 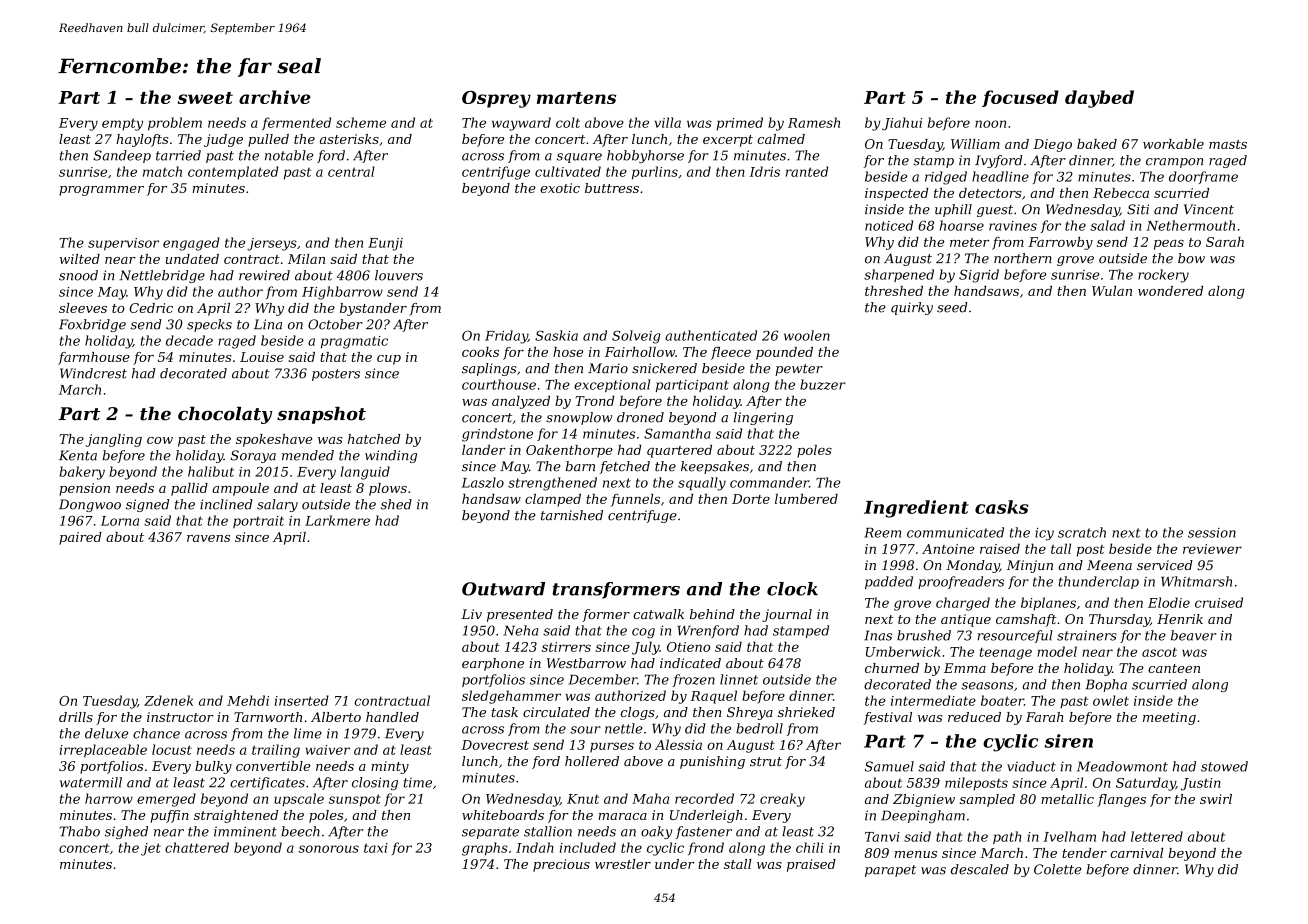 I want to click on buttress, so click(x=612, y=188).
